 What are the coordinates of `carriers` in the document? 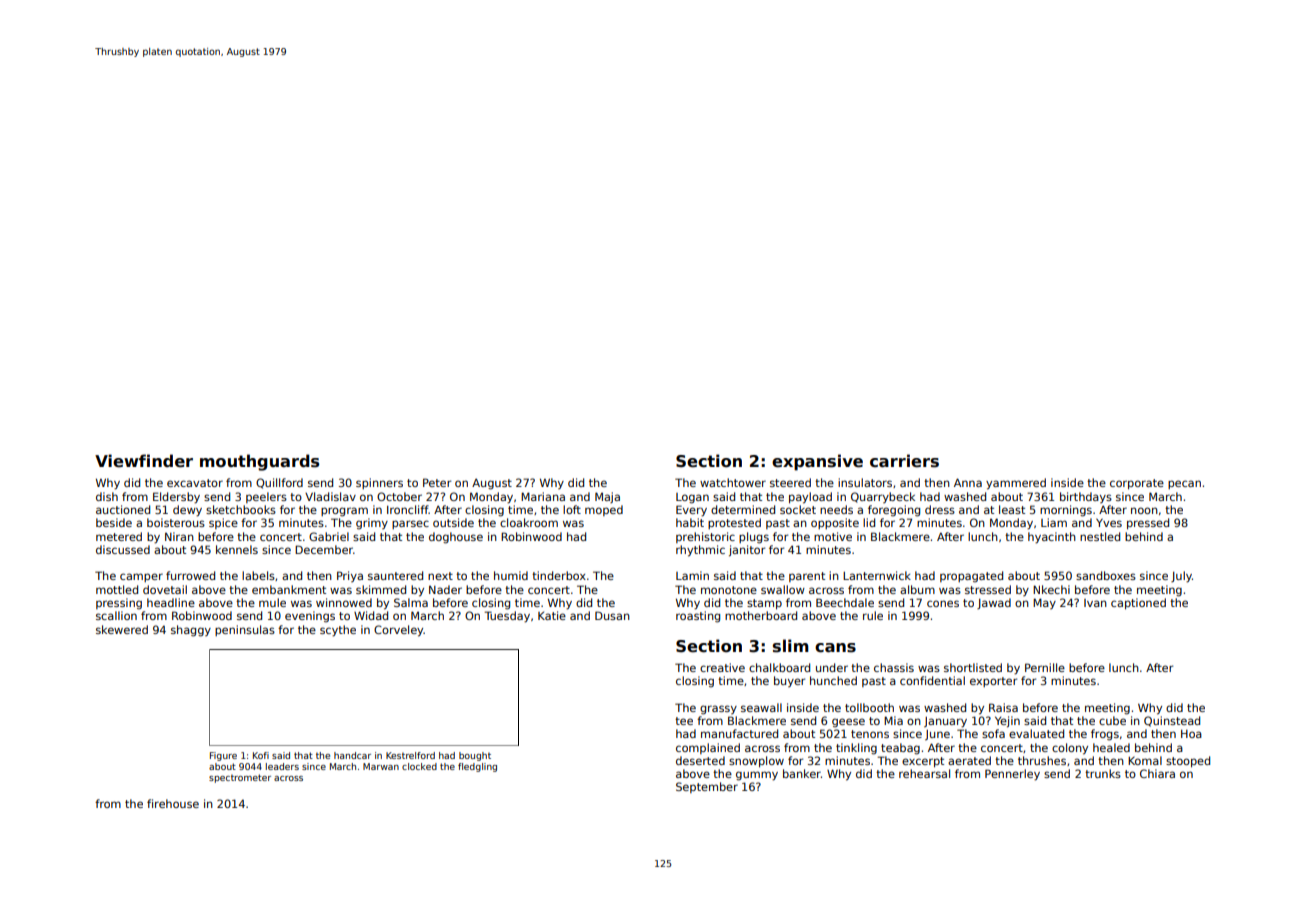 It's located at (904, 461).
